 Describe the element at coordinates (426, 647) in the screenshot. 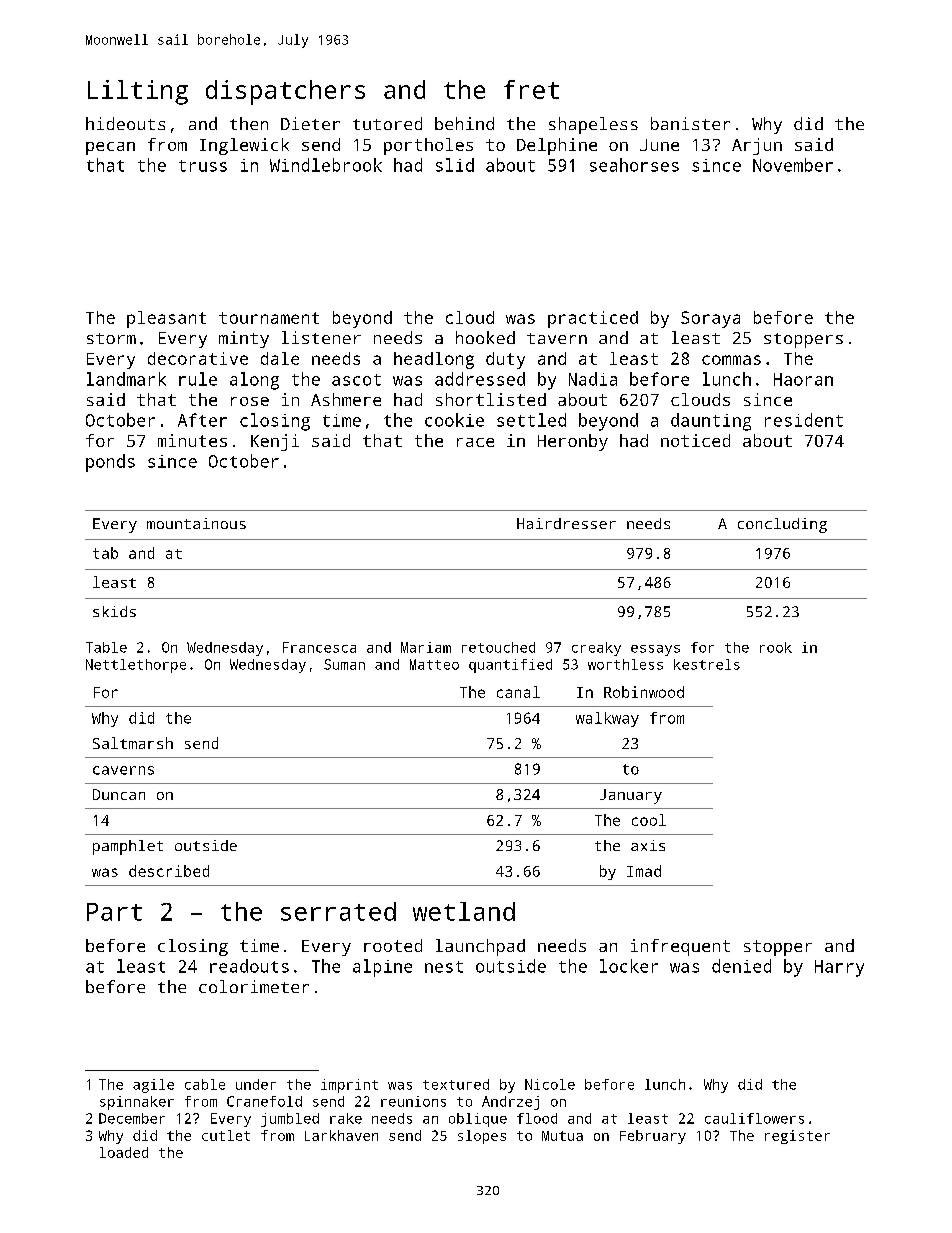

I see `Mariam` at that location.
